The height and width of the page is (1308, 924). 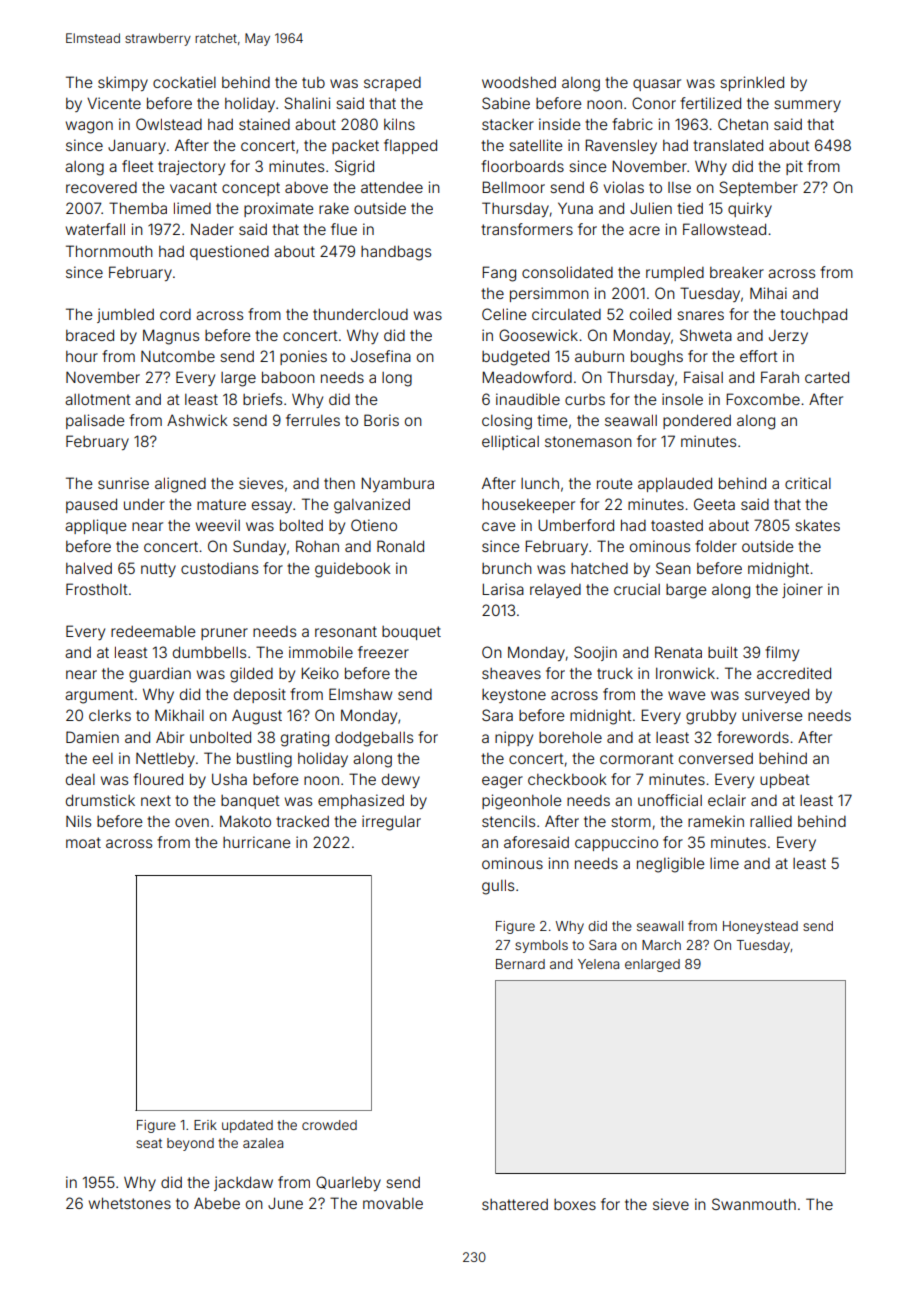 What do you see at coordinates (527, 377) in the page?
I see `Meadowford` at bounding box center [527, 377].
